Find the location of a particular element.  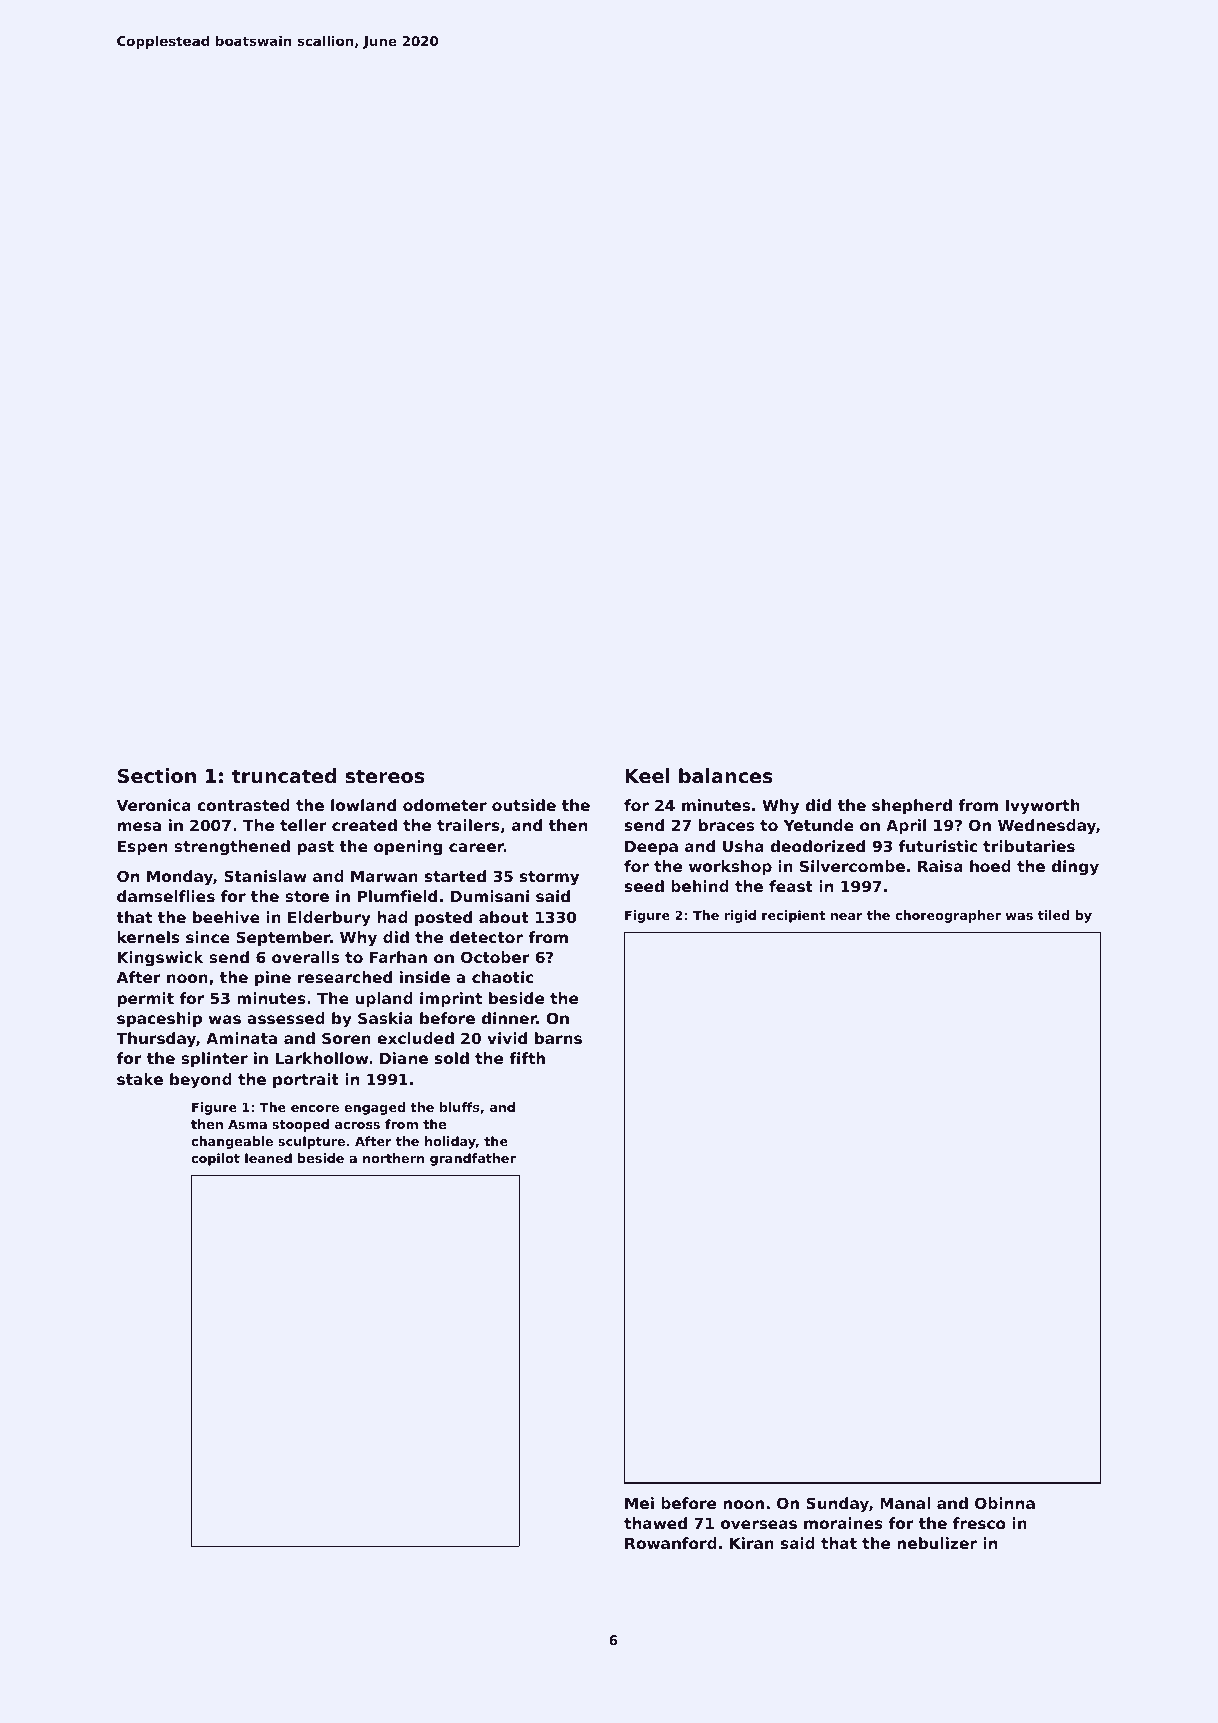

rigid is located at coordinates (740, 916).
